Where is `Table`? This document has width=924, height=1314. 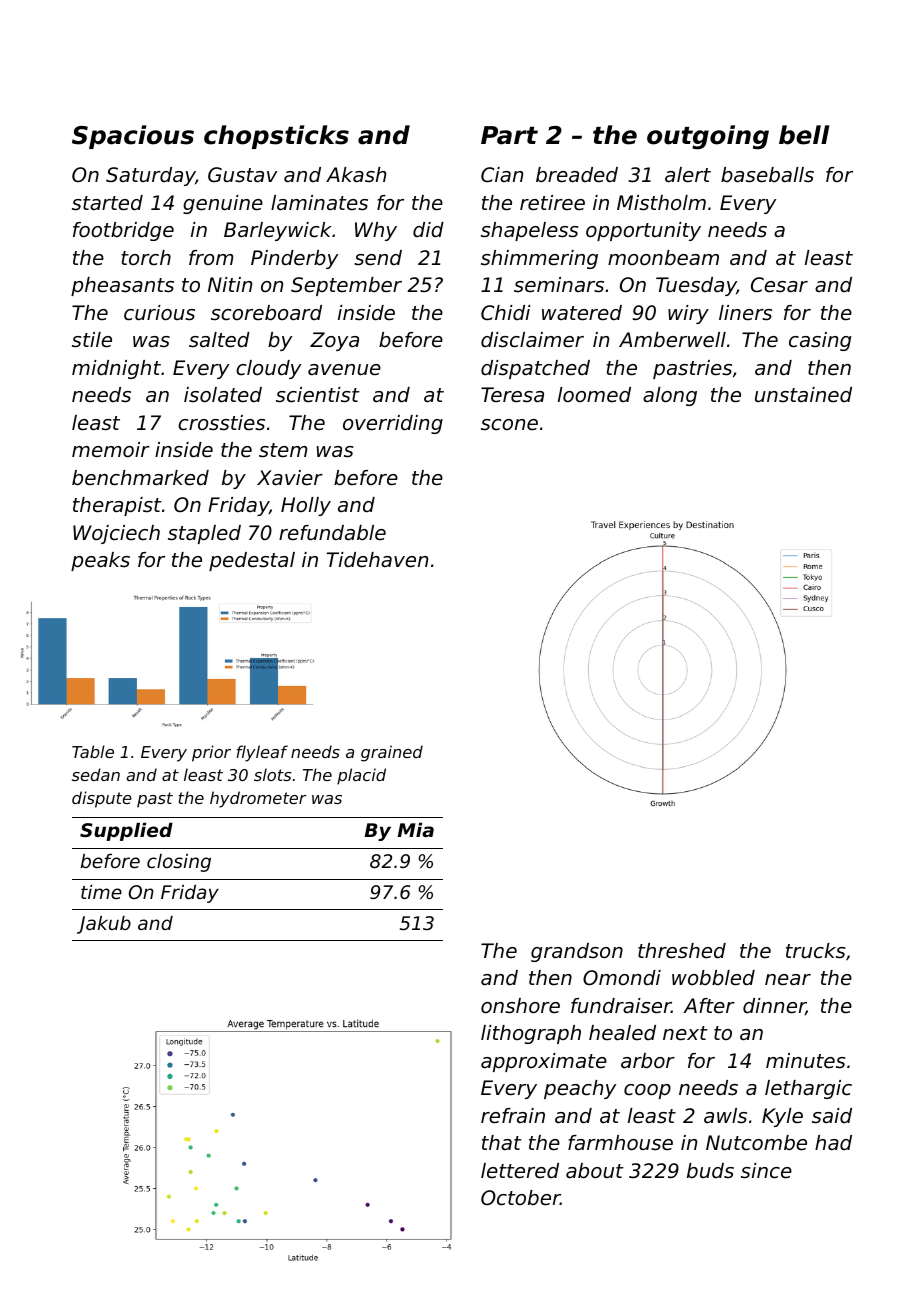
Table is located at coordinates (93, 751).
